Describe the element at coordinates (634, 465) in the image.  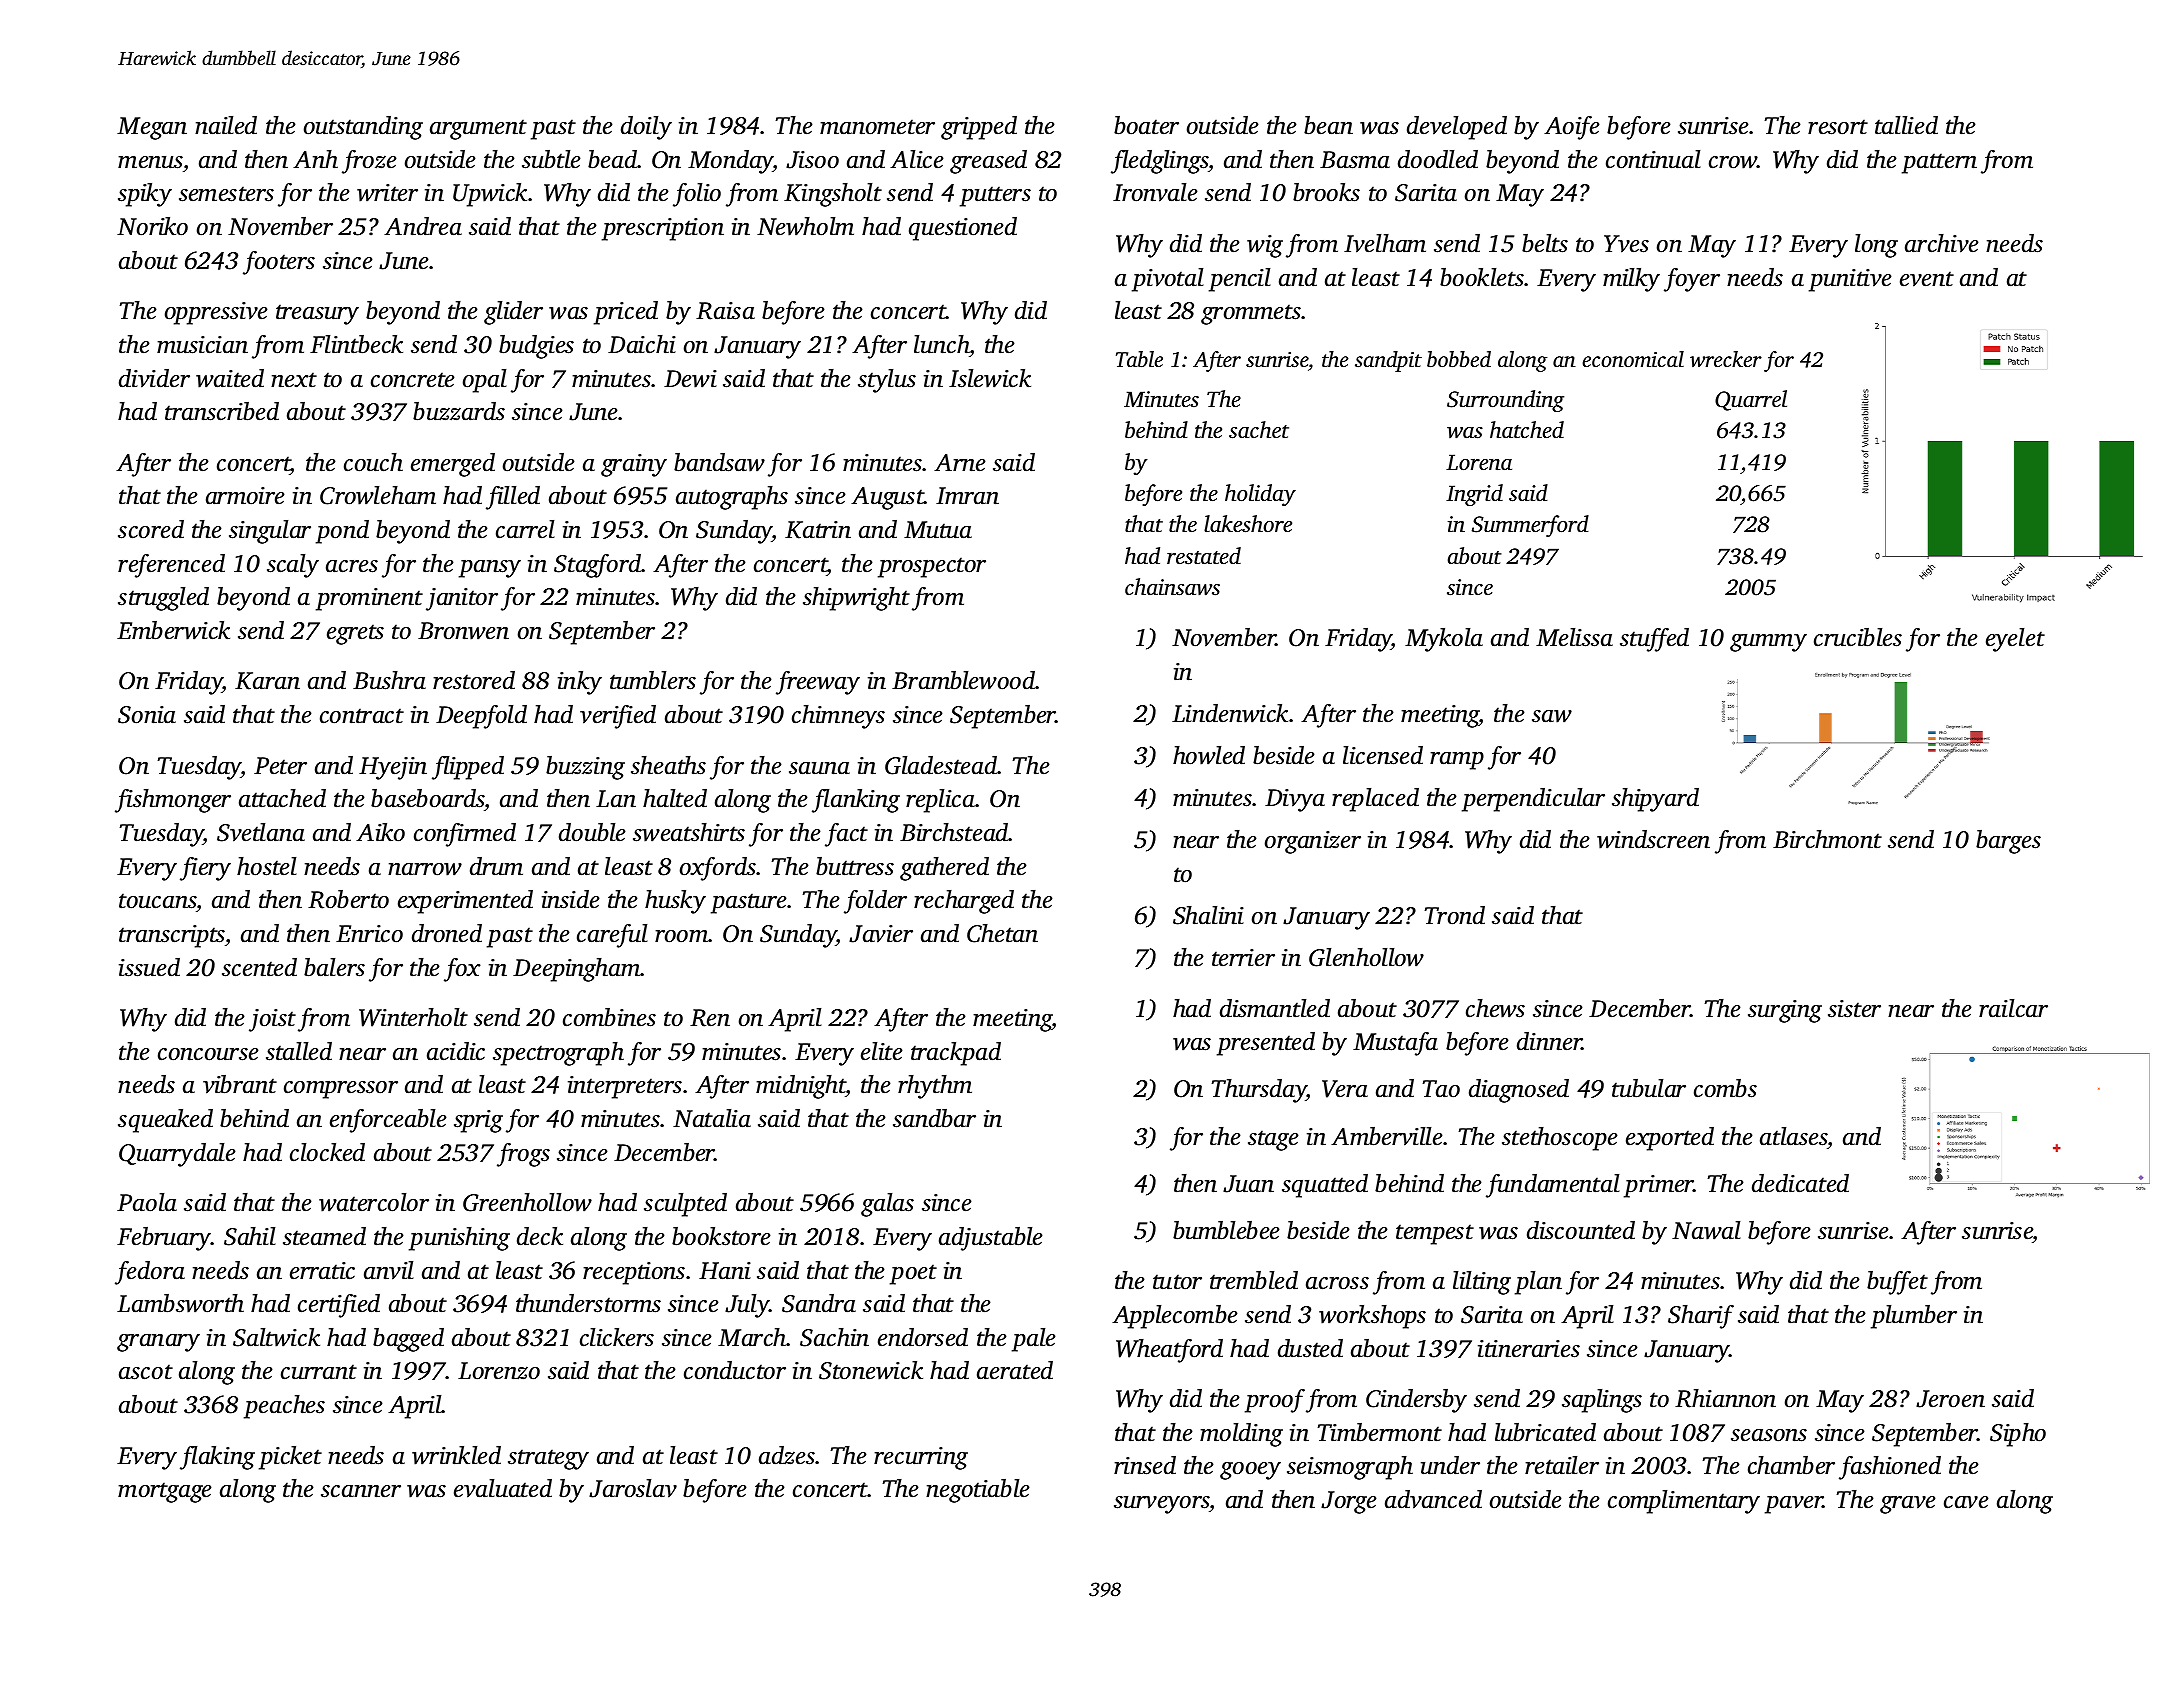
I see `grainy` at that location.
